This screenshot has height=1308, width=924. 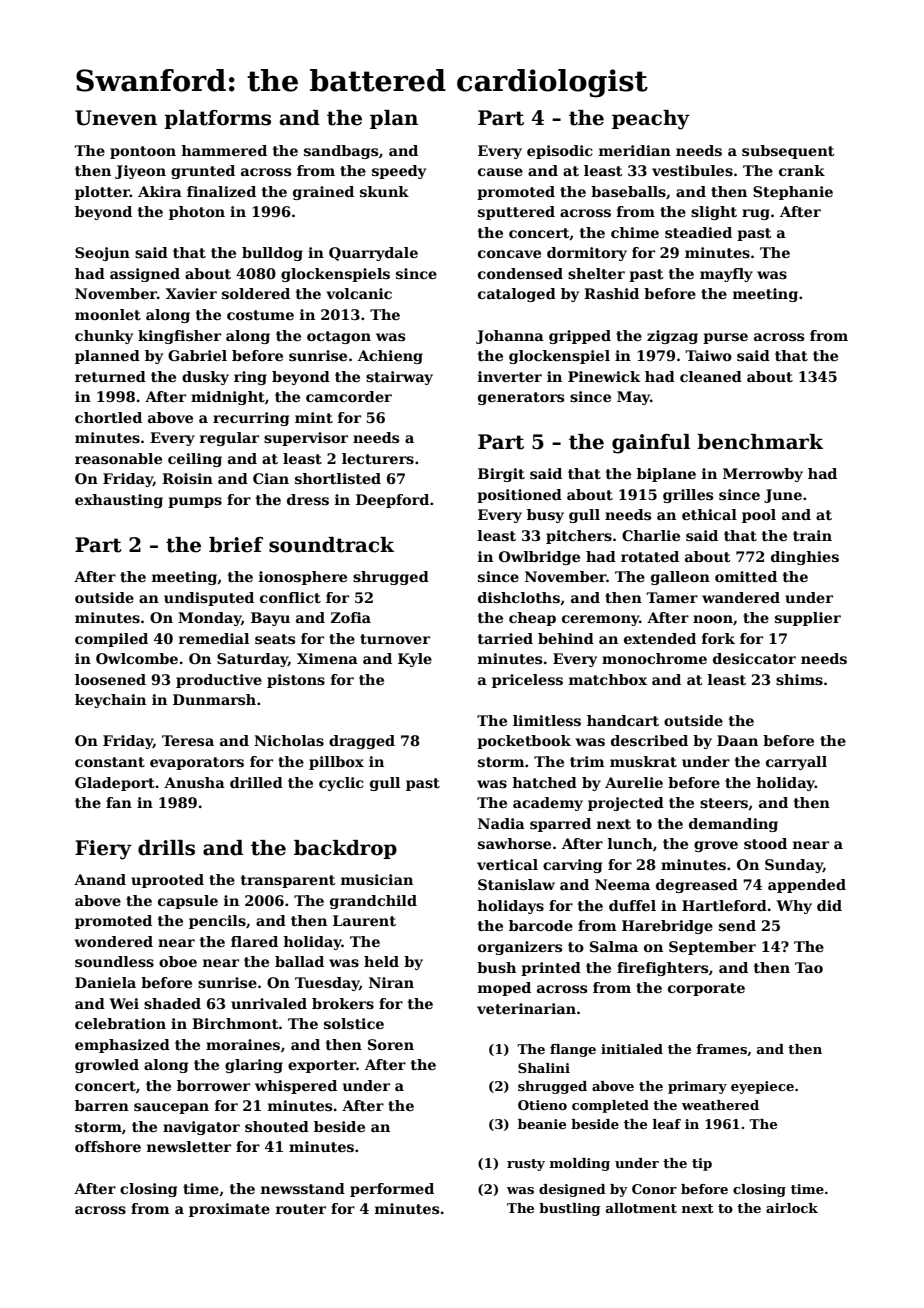 I want to click on cyclic, so click(x=341, y=784).
